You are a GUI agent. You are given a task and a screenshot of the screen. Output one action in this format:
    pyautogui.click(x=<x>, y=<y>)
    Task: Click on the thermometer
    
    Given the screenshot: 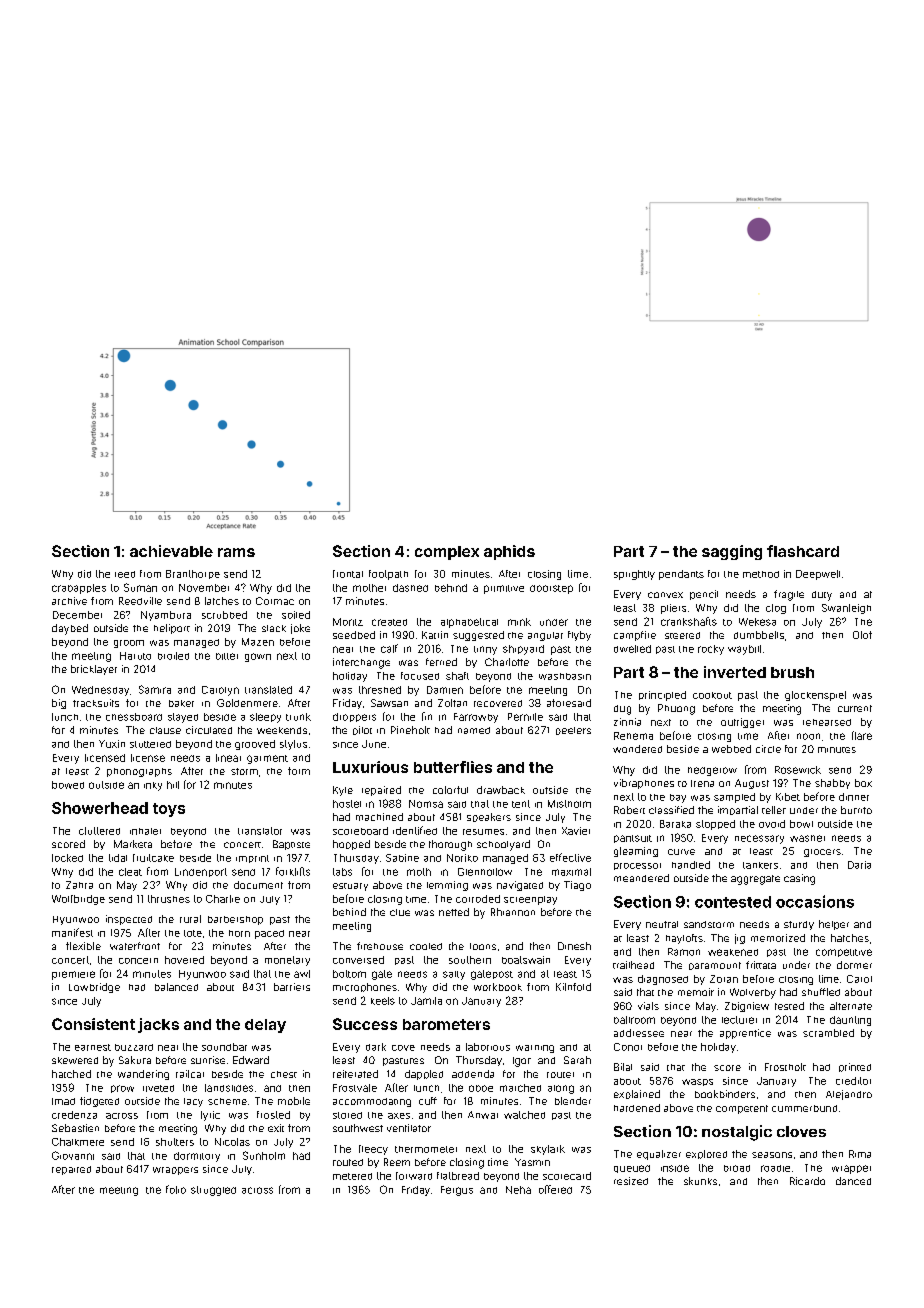 What is the action you would take?
    pyautogui.click(x=426, y=1149)
